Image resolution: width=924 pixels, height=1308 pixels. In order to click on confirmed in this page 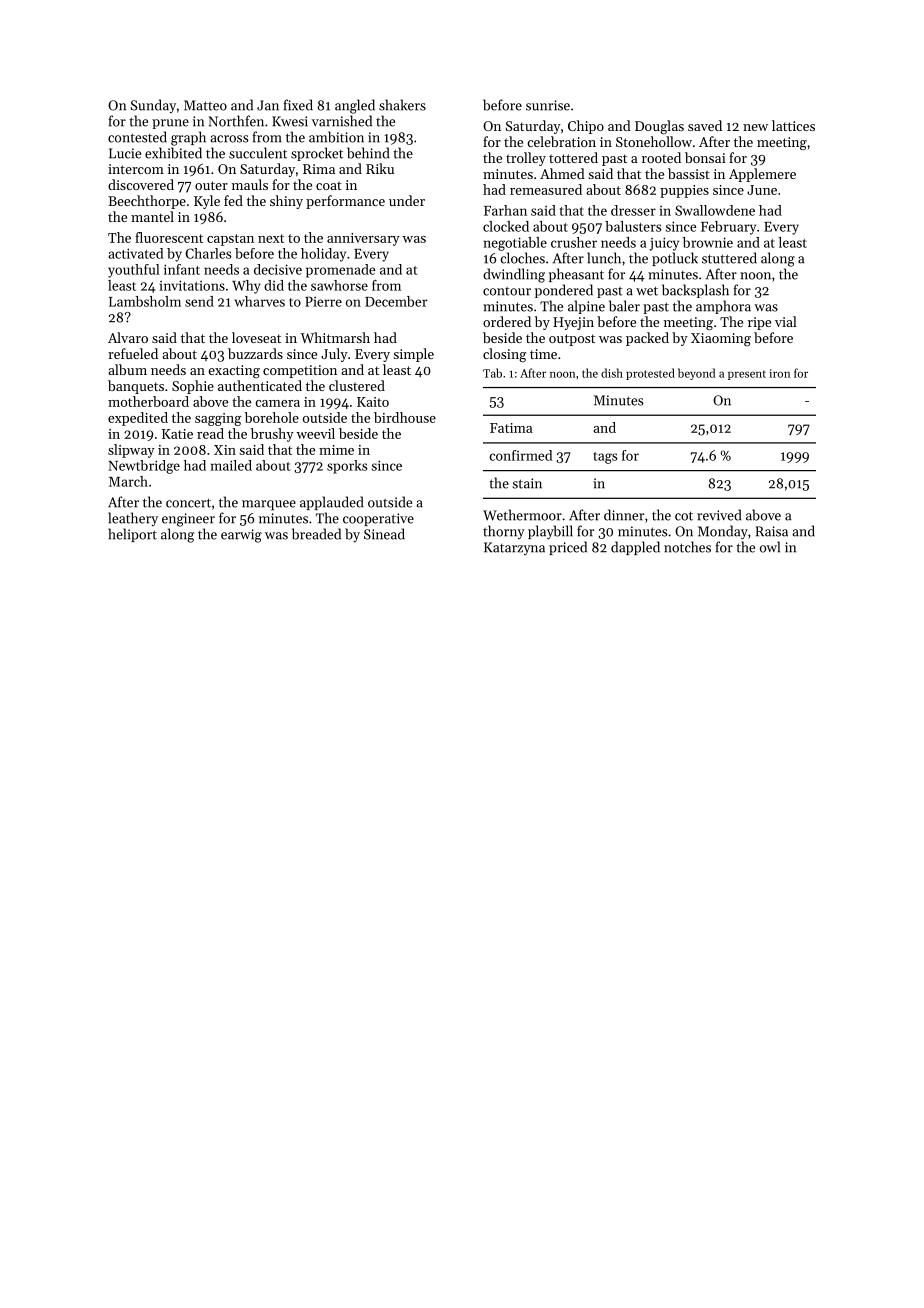, I will do `click(521, 455)`.
